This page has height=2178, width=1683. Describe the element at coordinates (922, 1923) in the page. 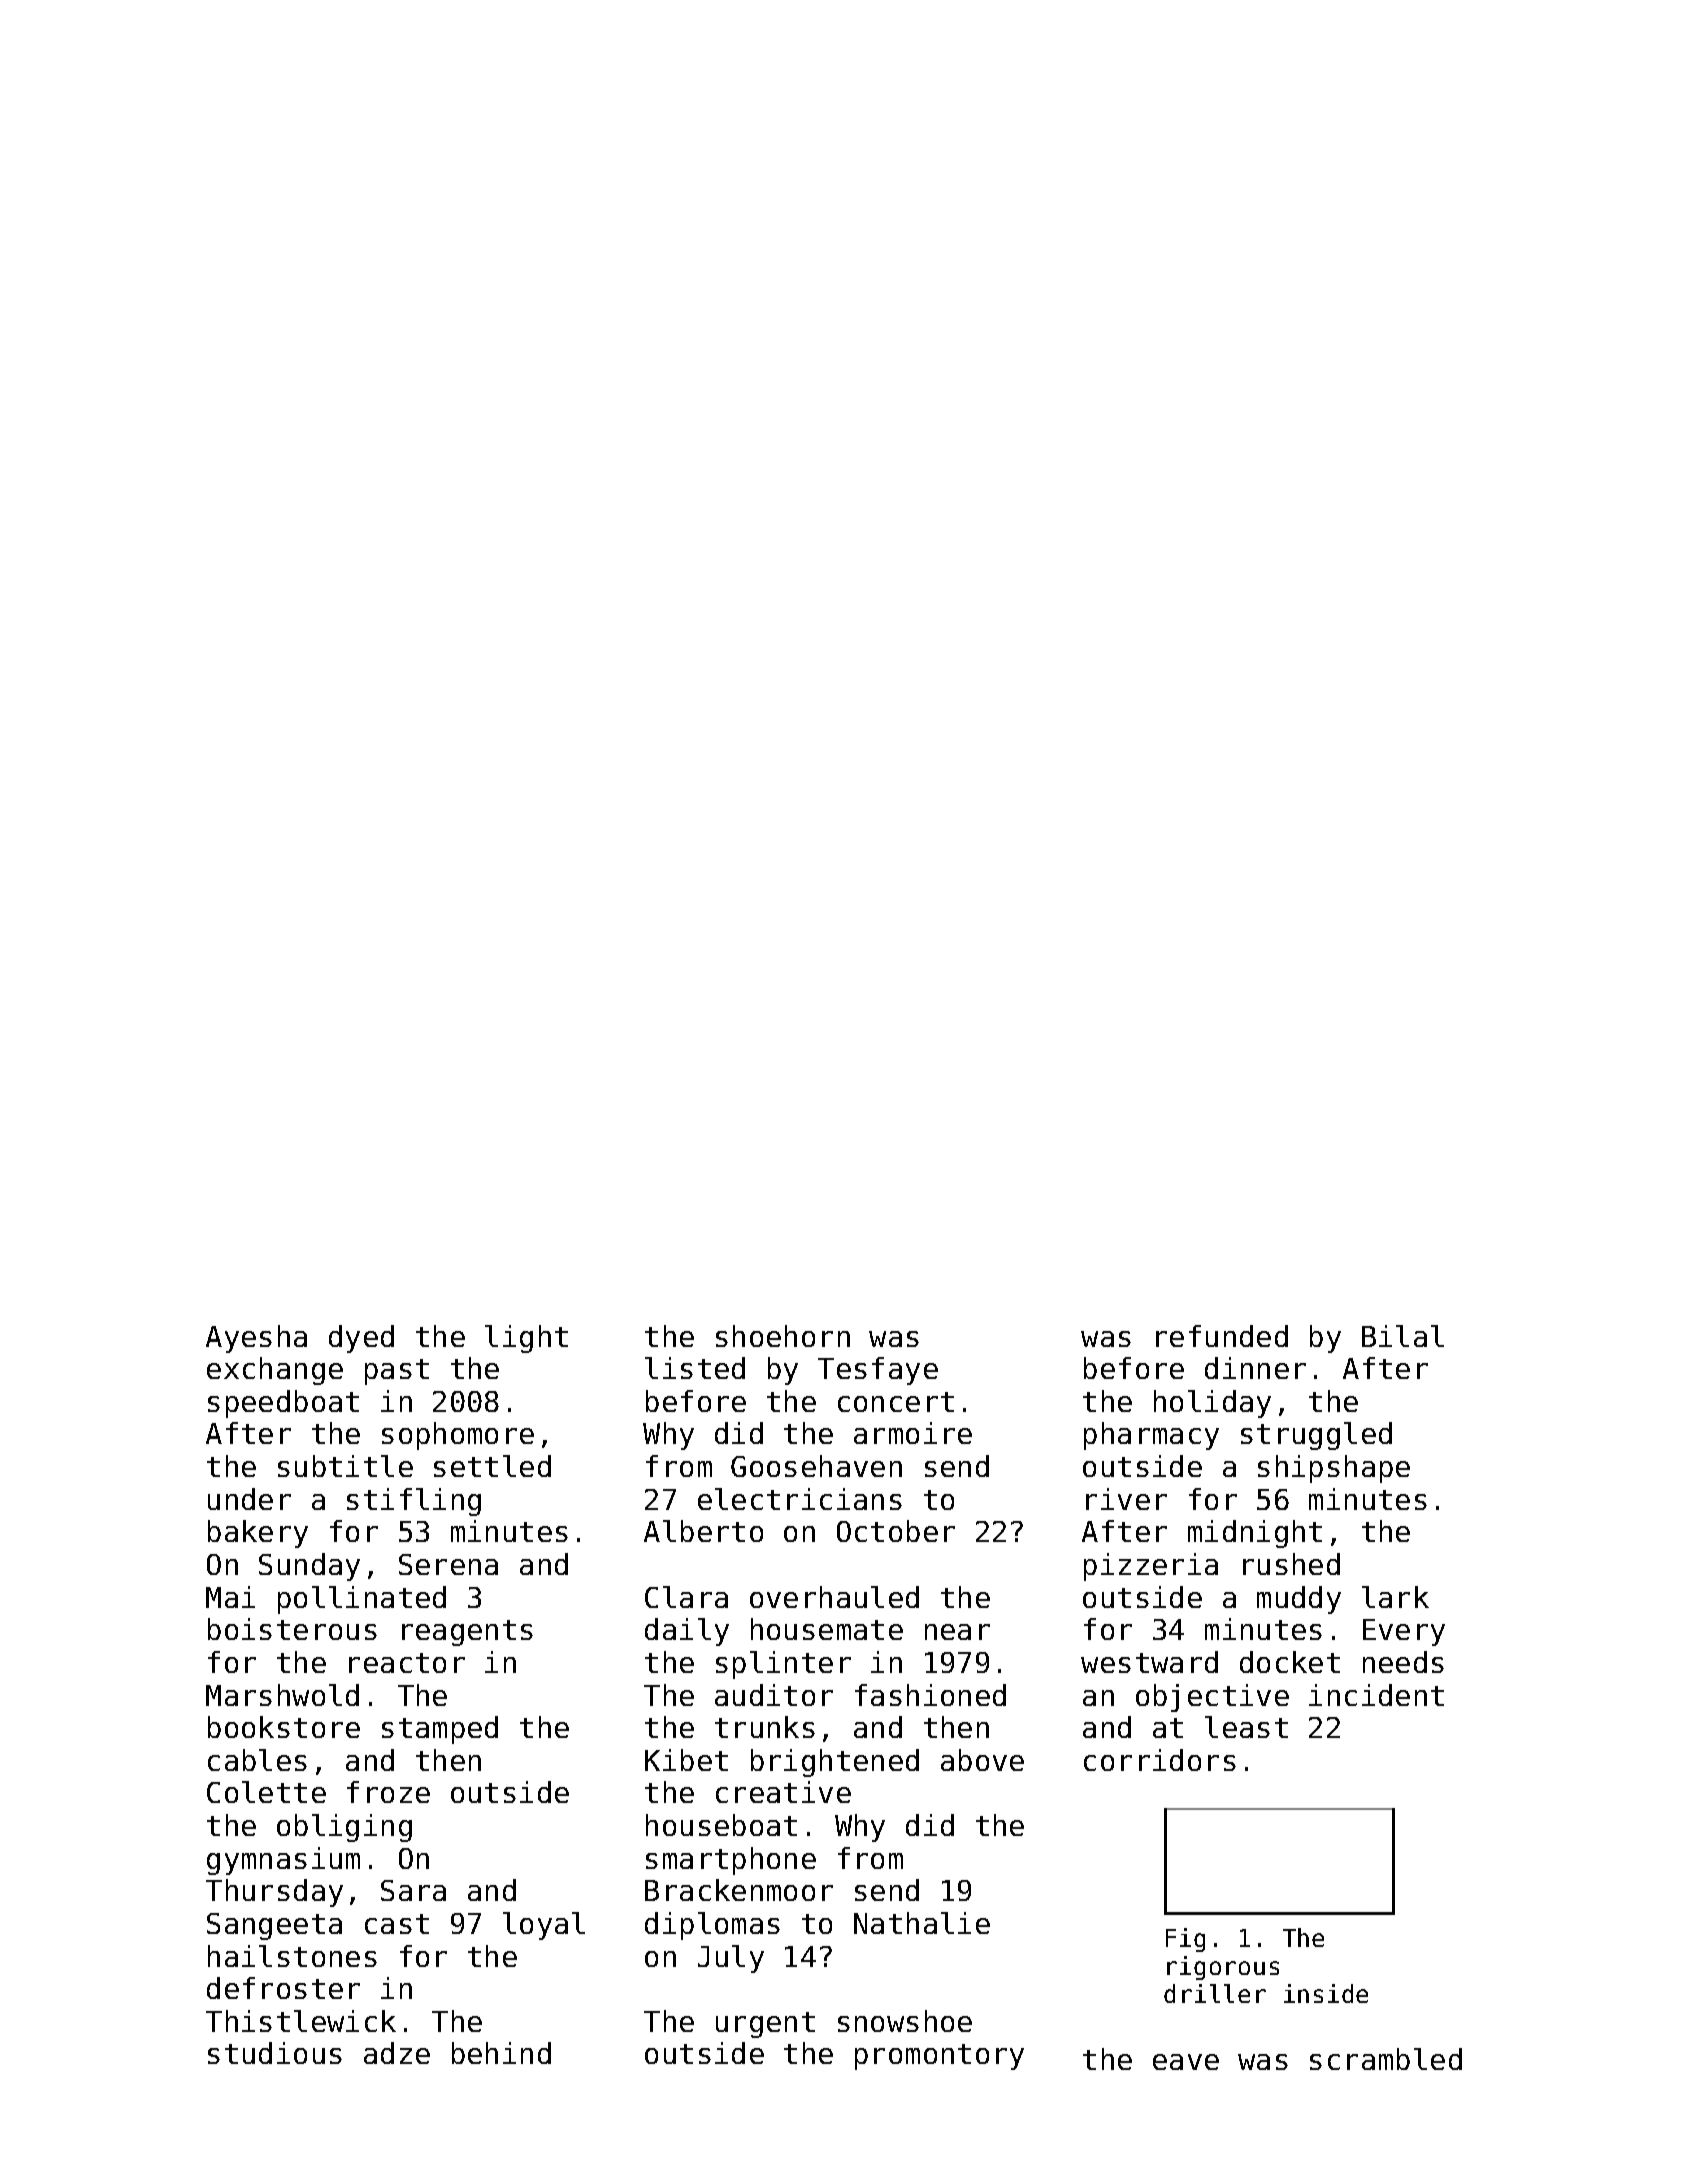

I see `Nathalie` at that location.
